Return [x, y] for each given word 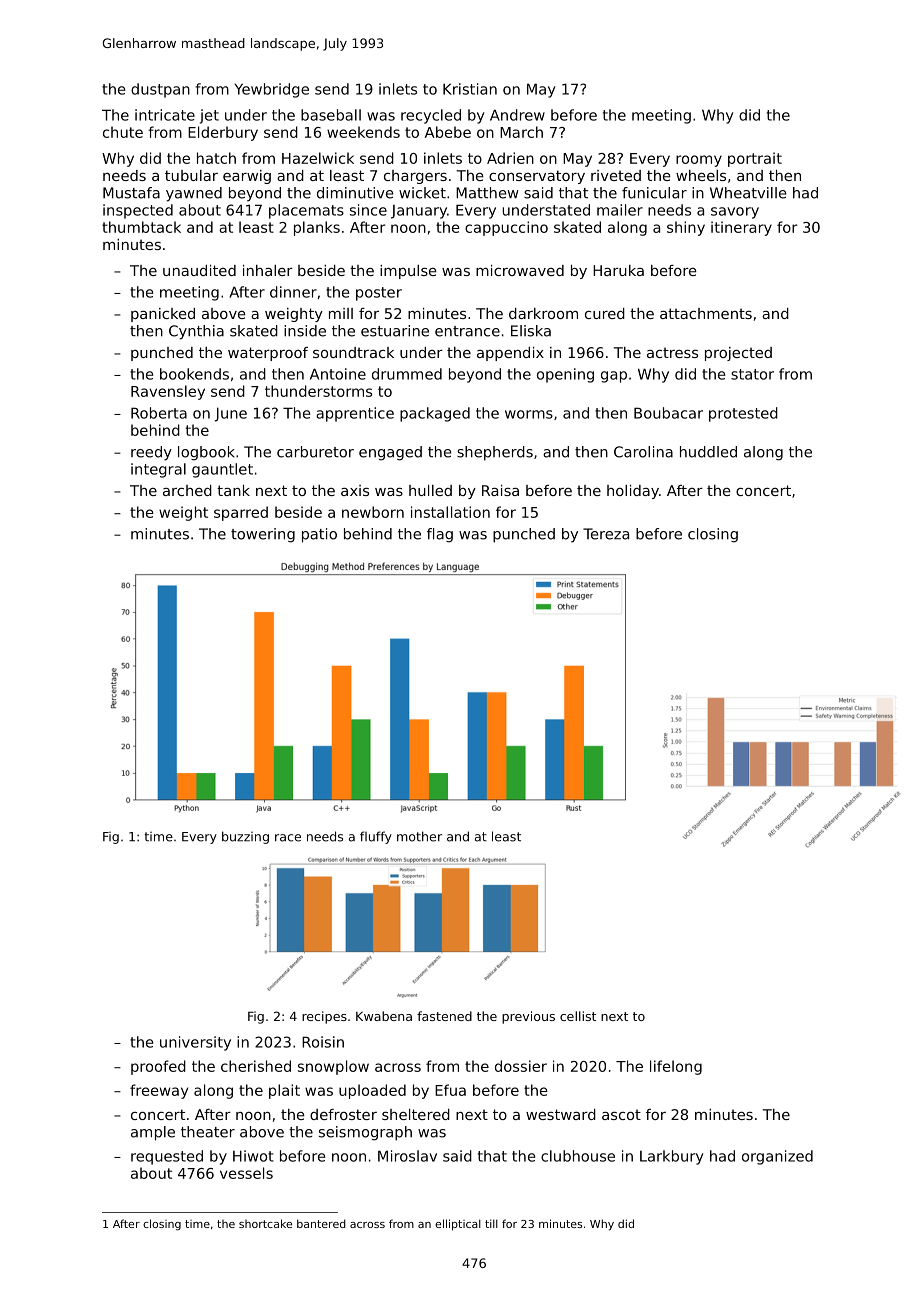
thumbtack [141, 227]
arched [187, 490]
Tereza [606, 534]
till [491, 1223]
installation [450, 512]
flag [440, 535]
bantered [321, 1223]
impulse [408, 272]
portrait [755, 159]
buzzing [245, 837]
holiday [633, 492]
